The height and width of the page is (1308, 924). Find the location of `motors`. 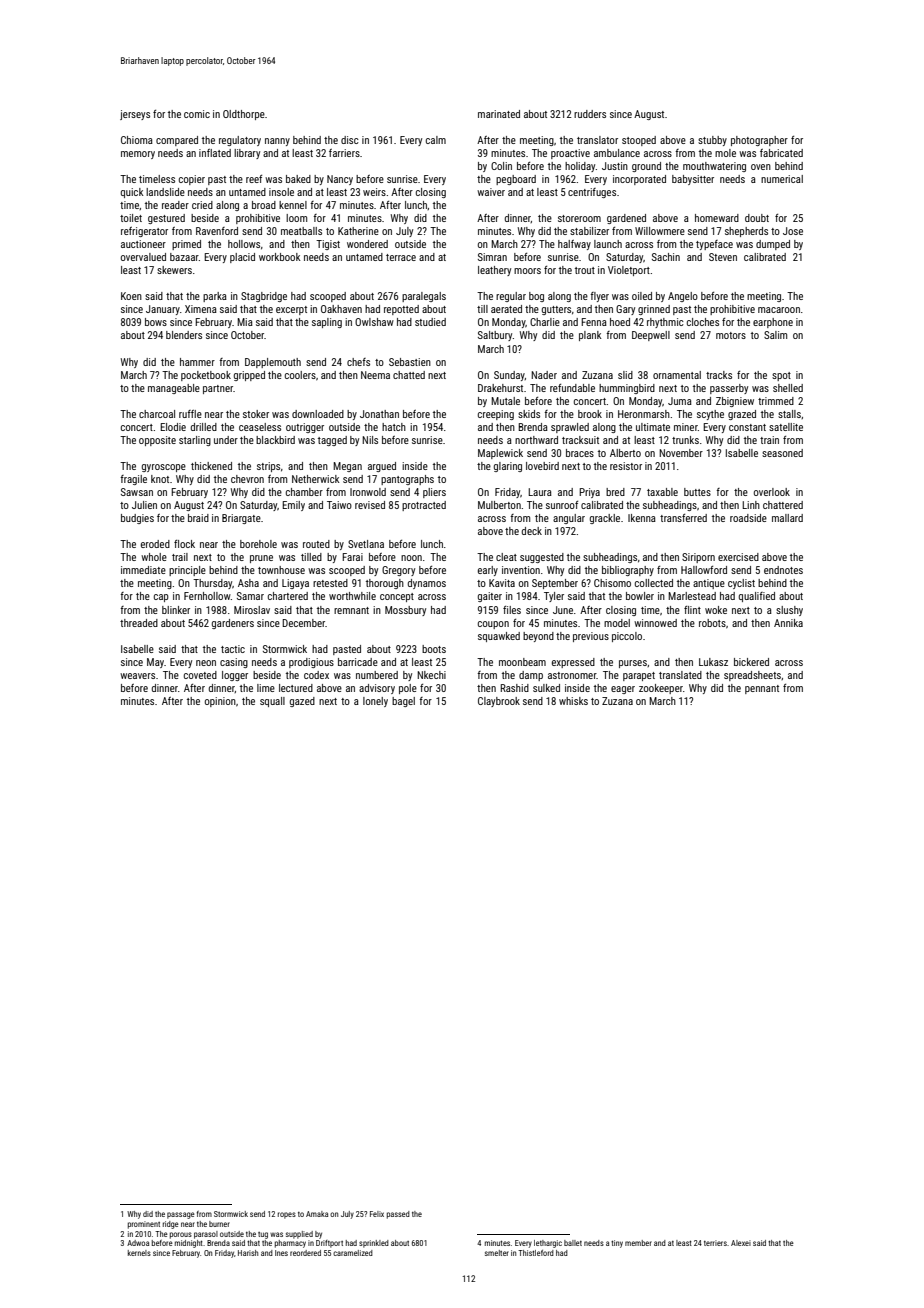

motors is located at coordinates (731, 335).
